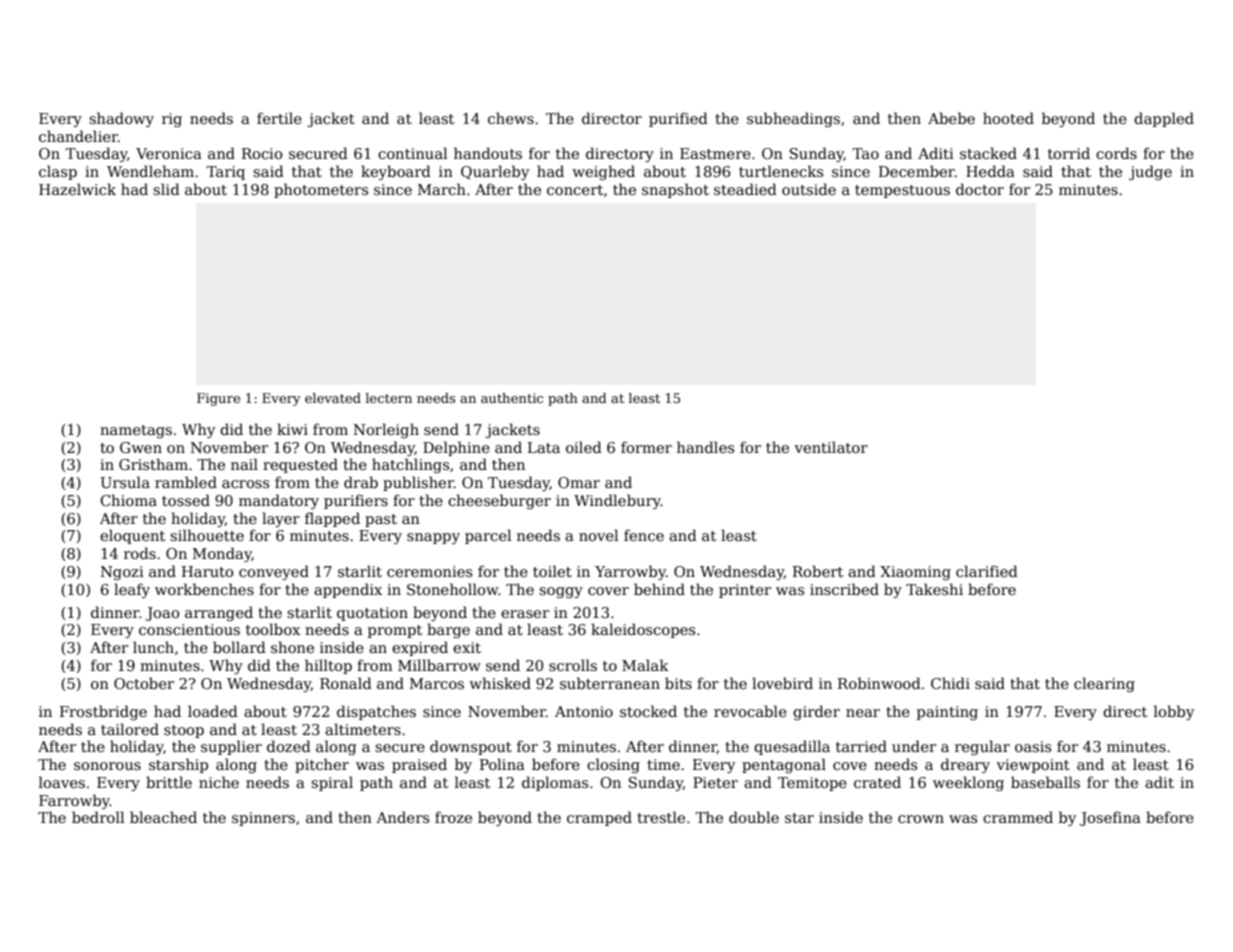 This image has height=952, width=1233. Describe the element at coordinates (78, 136) in the image. I see `chandelier` at that location.
